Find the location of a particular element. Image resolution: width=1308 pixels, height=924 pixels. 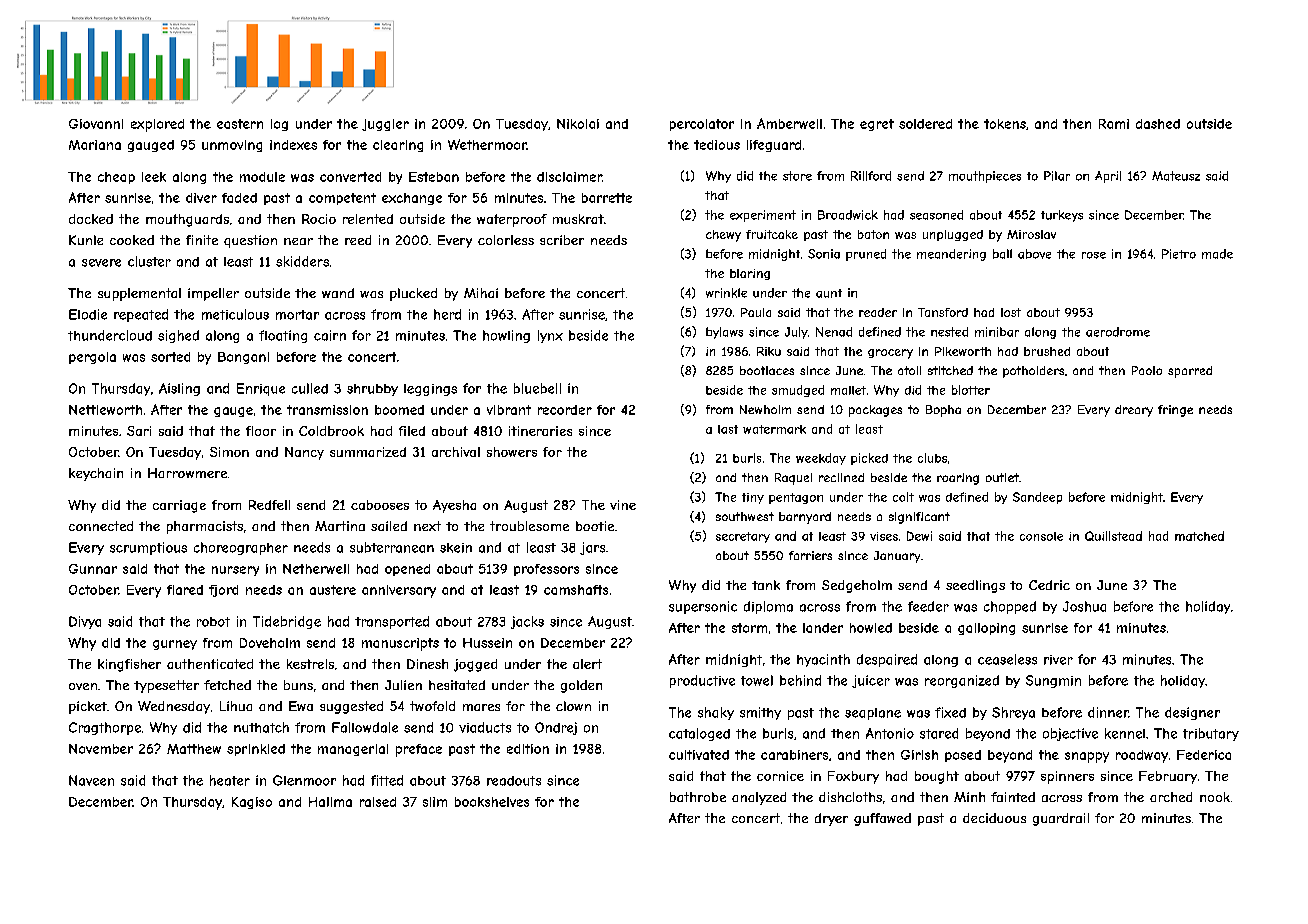

Giovanni is located at coordinates (96, 124).
